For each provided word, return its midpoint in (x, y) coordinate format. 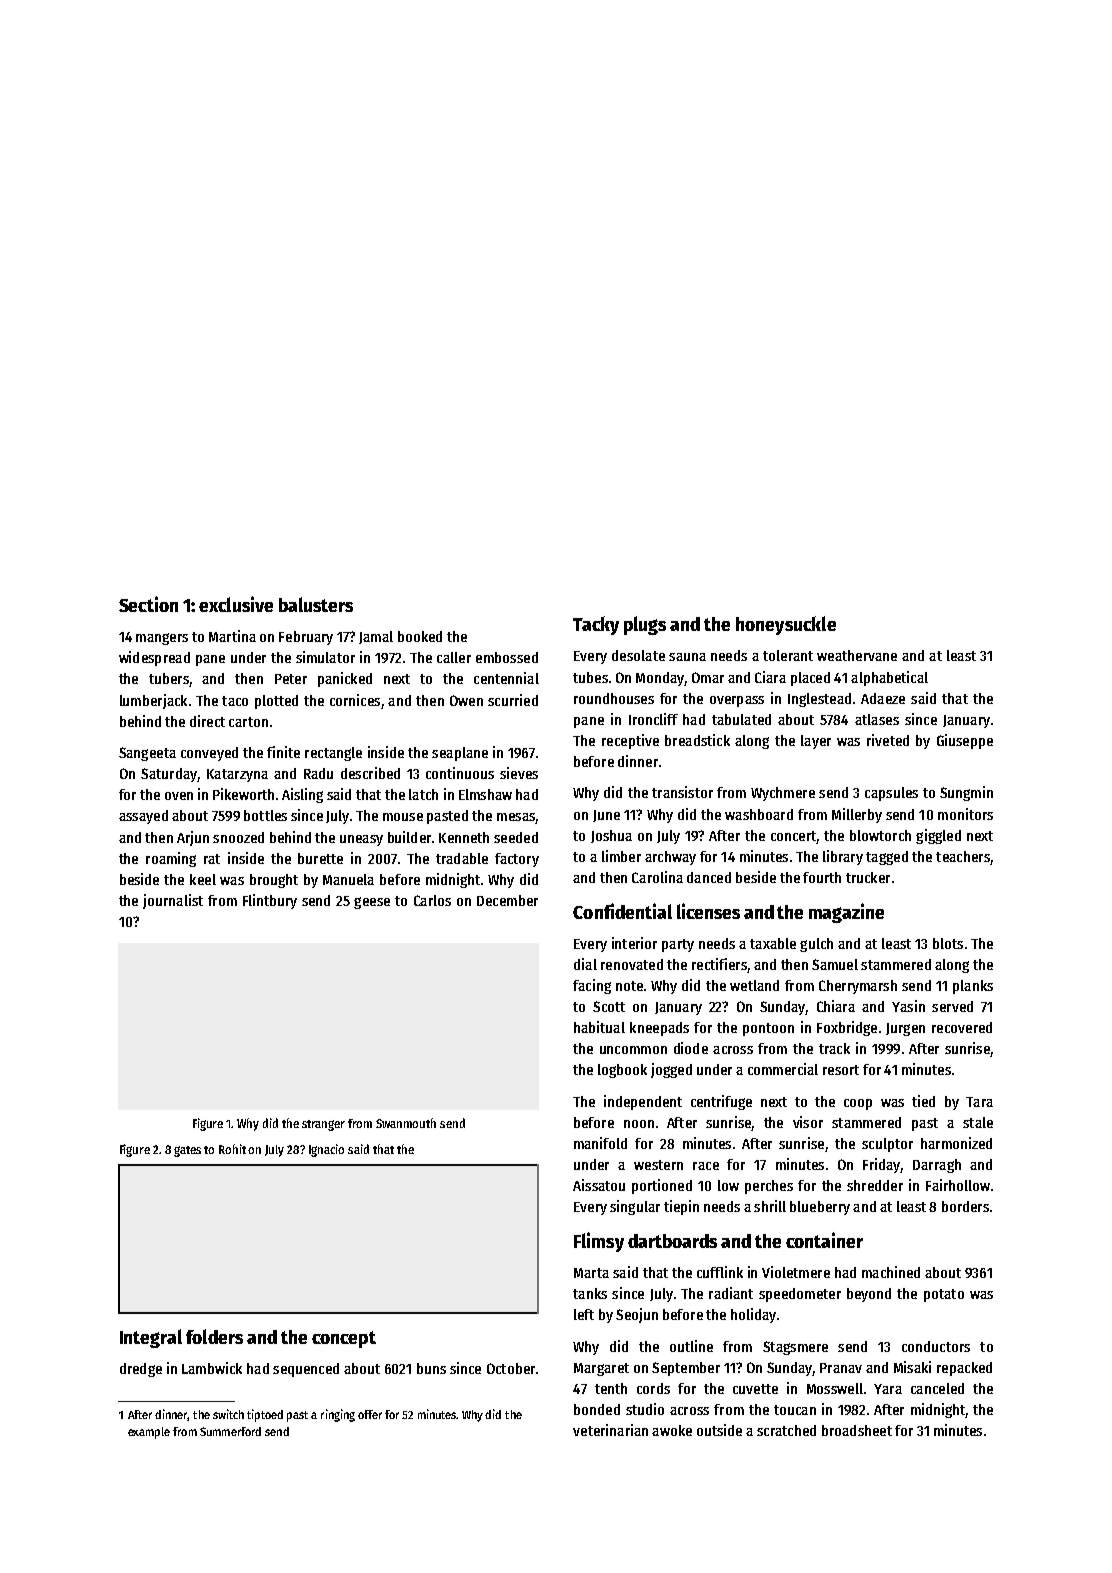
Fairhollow (958, 1185)
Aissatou (599, 1185)
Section (148, 604)
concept (344, 1339)
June (606, 816)
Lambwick (212, 1368)
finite (283, 752)
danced (709, 877)
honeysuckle (786, 625)
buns (431, 1368)
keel (203, 879)
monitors (965, 814)
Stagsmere (795, 1348)
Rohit (232, 1149)
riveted (888, 740)
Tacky (596, 625)
